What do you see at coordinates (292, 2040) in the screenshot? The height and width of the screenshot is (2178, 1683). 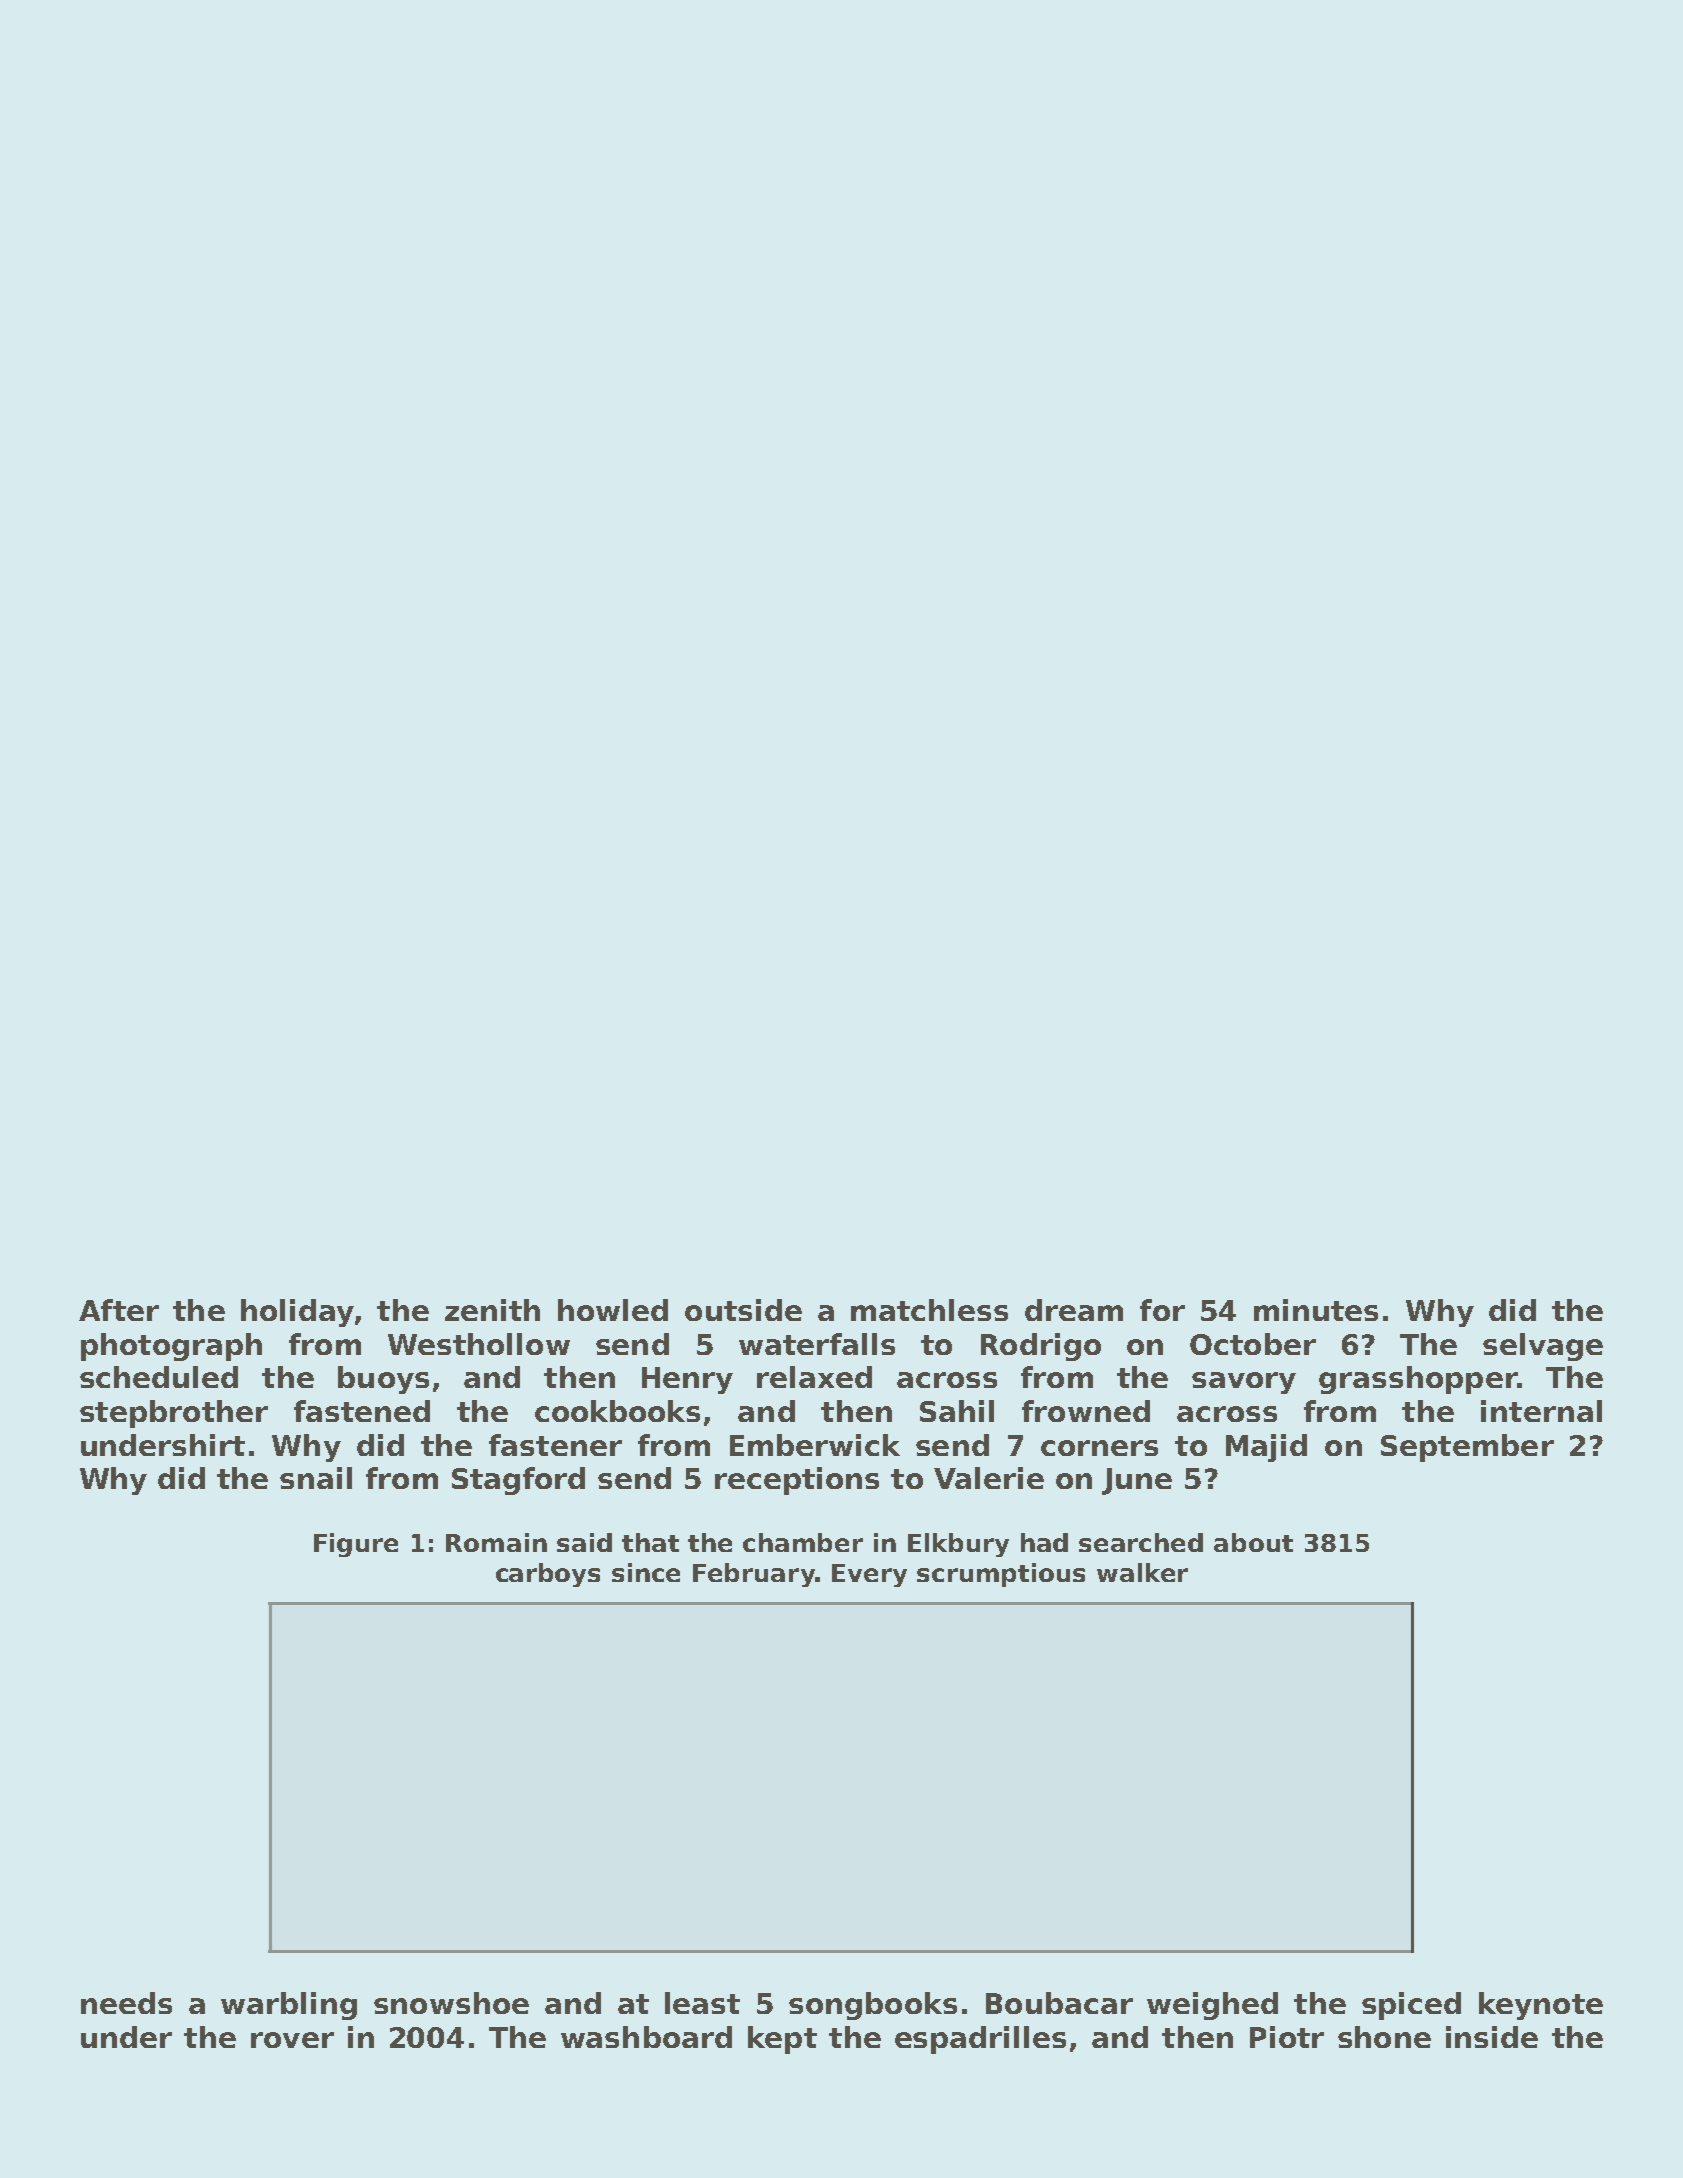 I see `rover` at bounding box center [292, 2040].
